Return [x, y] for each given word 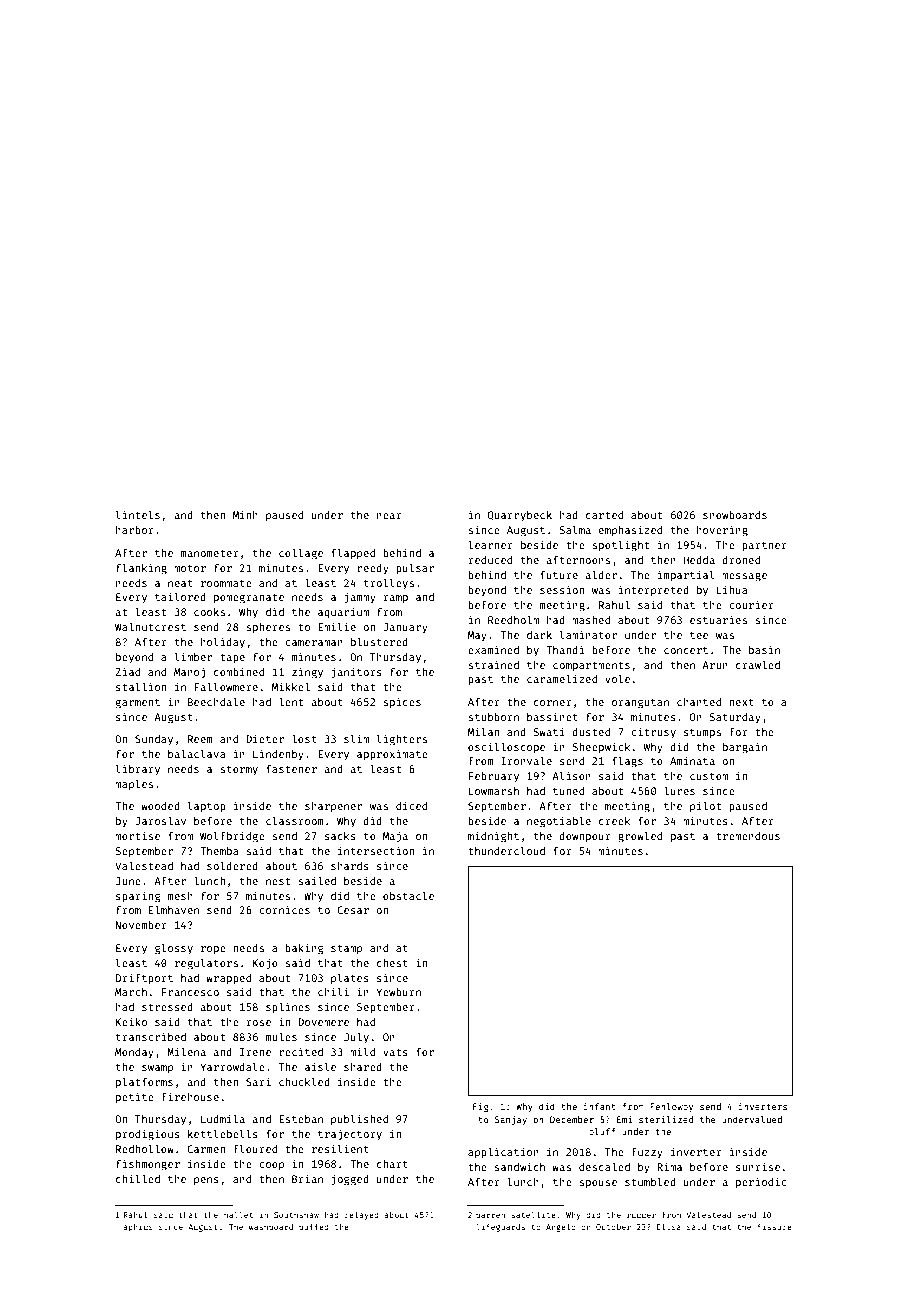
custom [709, 776]
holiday [223, 642]
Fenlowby [671, 1107]
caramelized [562, 678]
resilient [340, 1148]
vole [617, 678]
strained [493, 664]
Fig [481, 1107]
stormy [239, 770]
